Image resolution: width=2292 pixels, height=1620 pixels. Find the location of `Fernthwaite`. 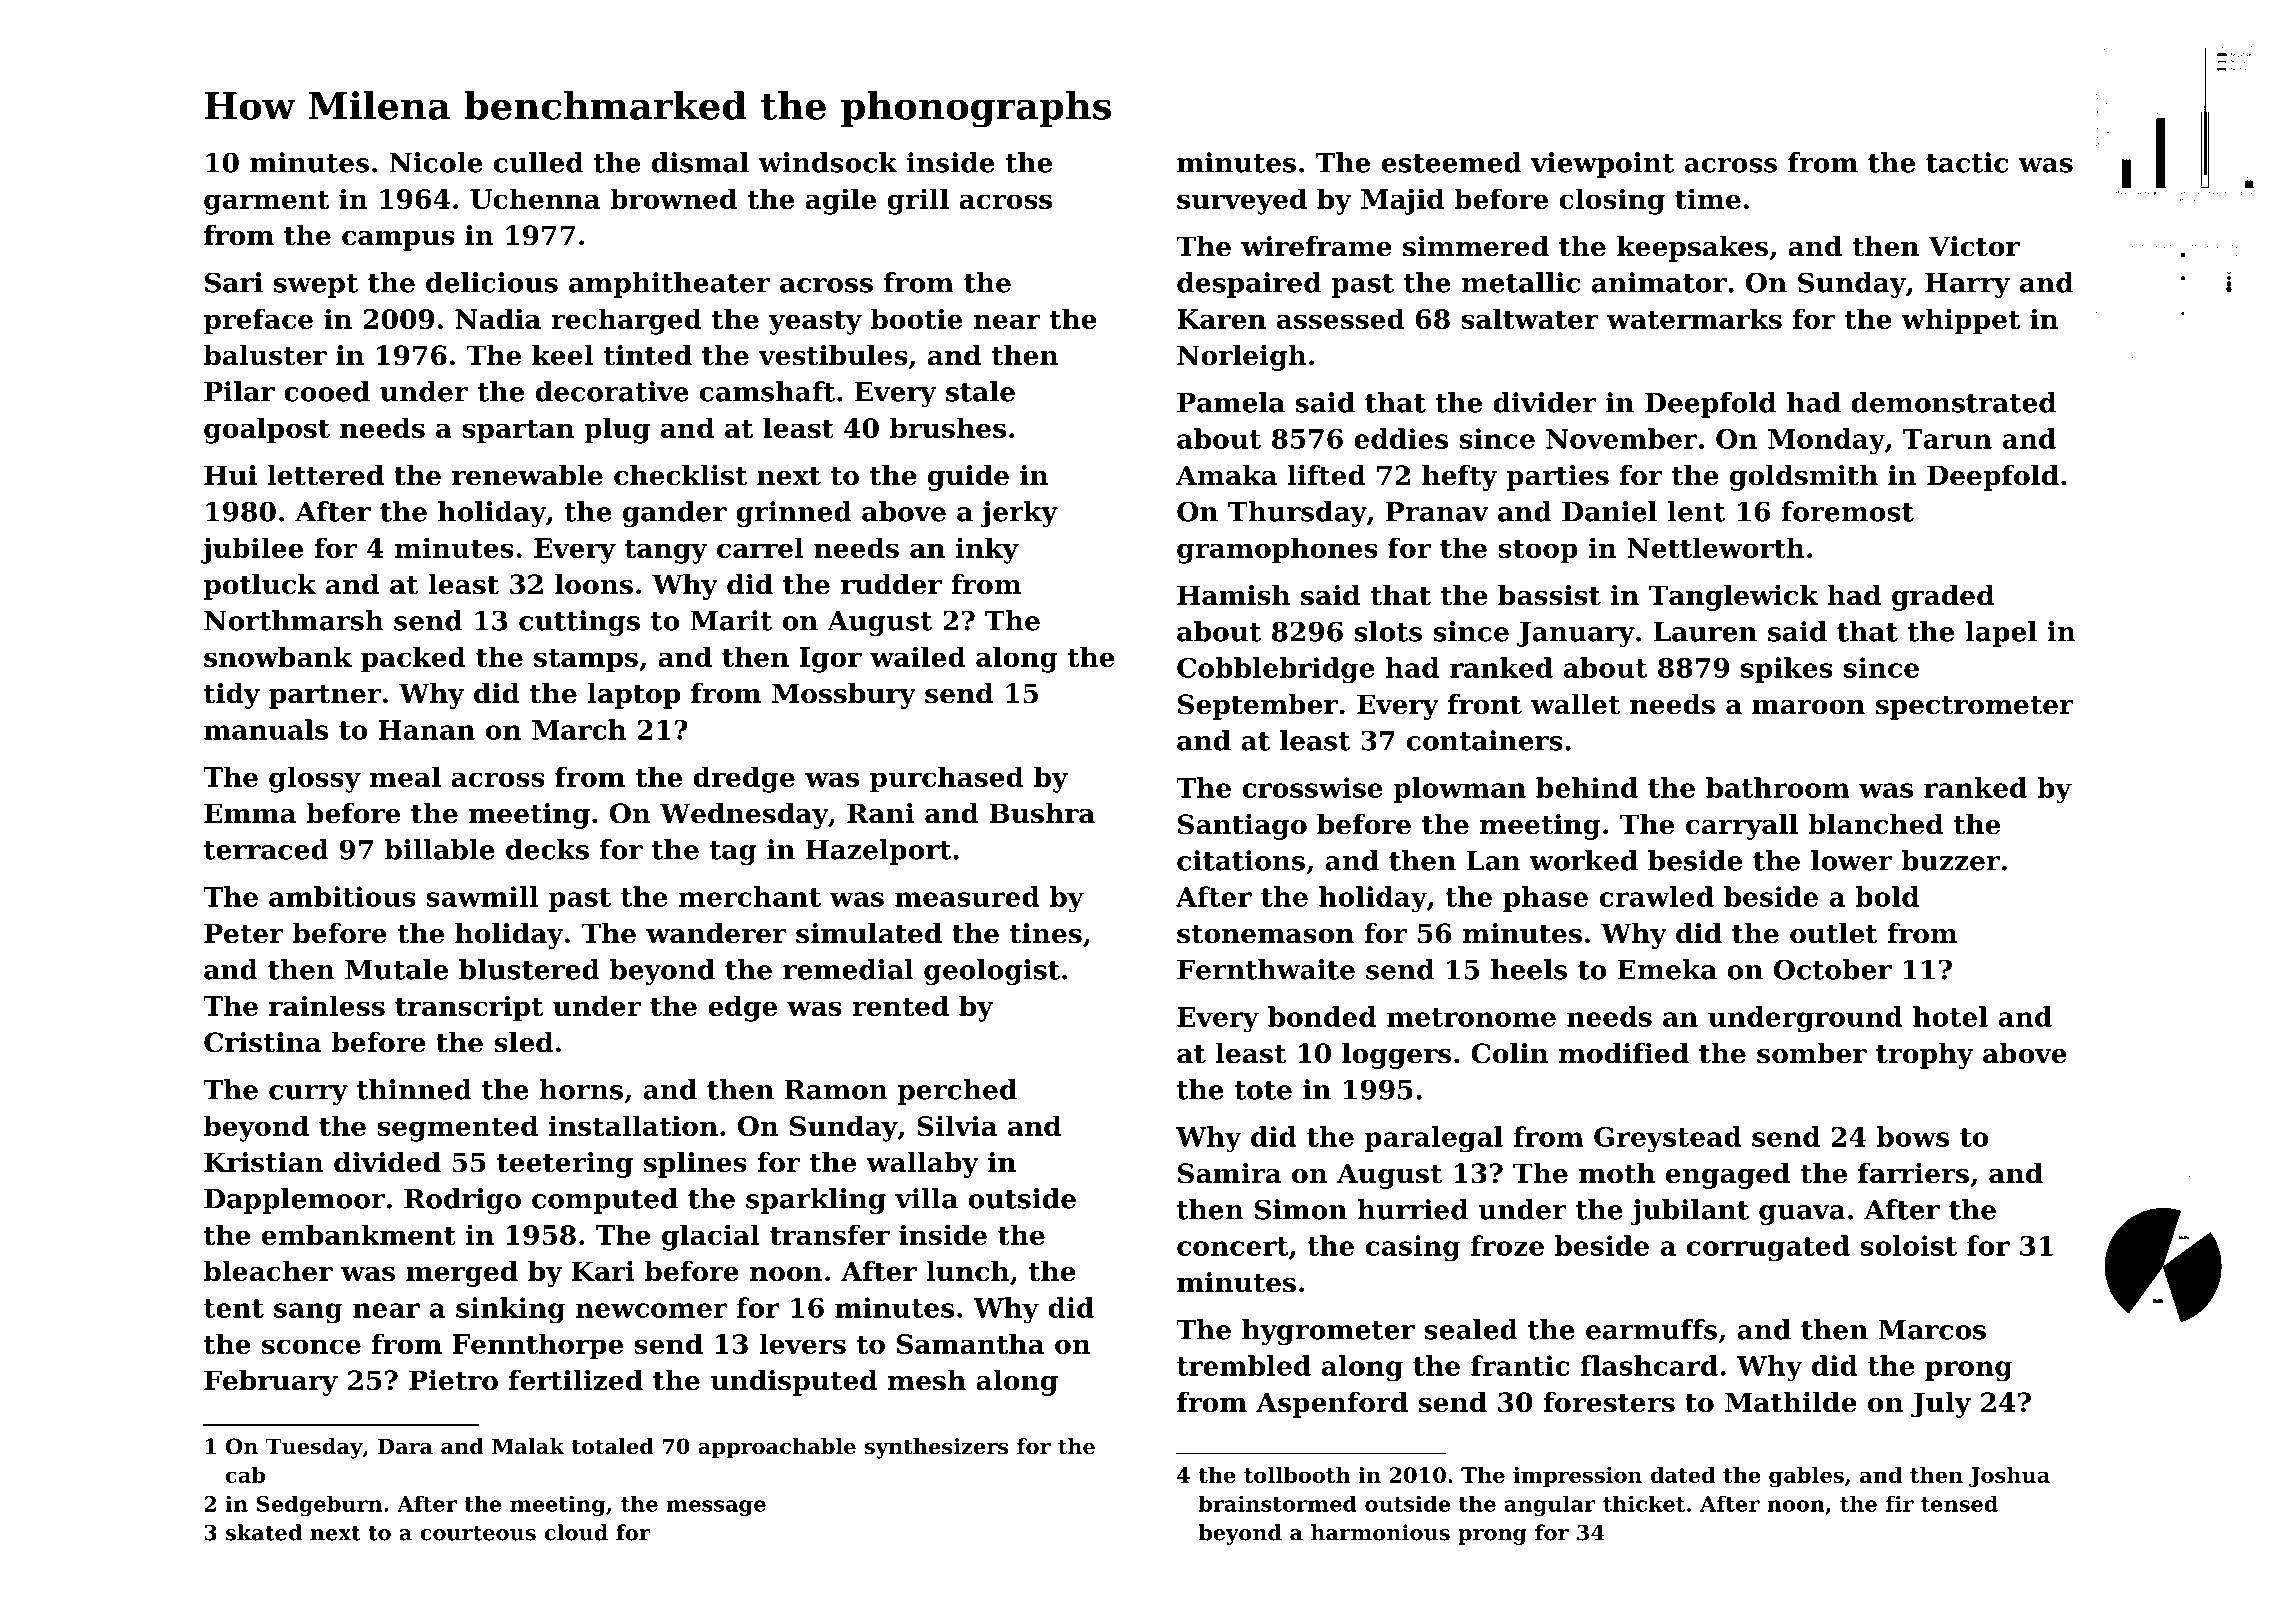

Fernthwaite is located at coordinates (1266, 969).
